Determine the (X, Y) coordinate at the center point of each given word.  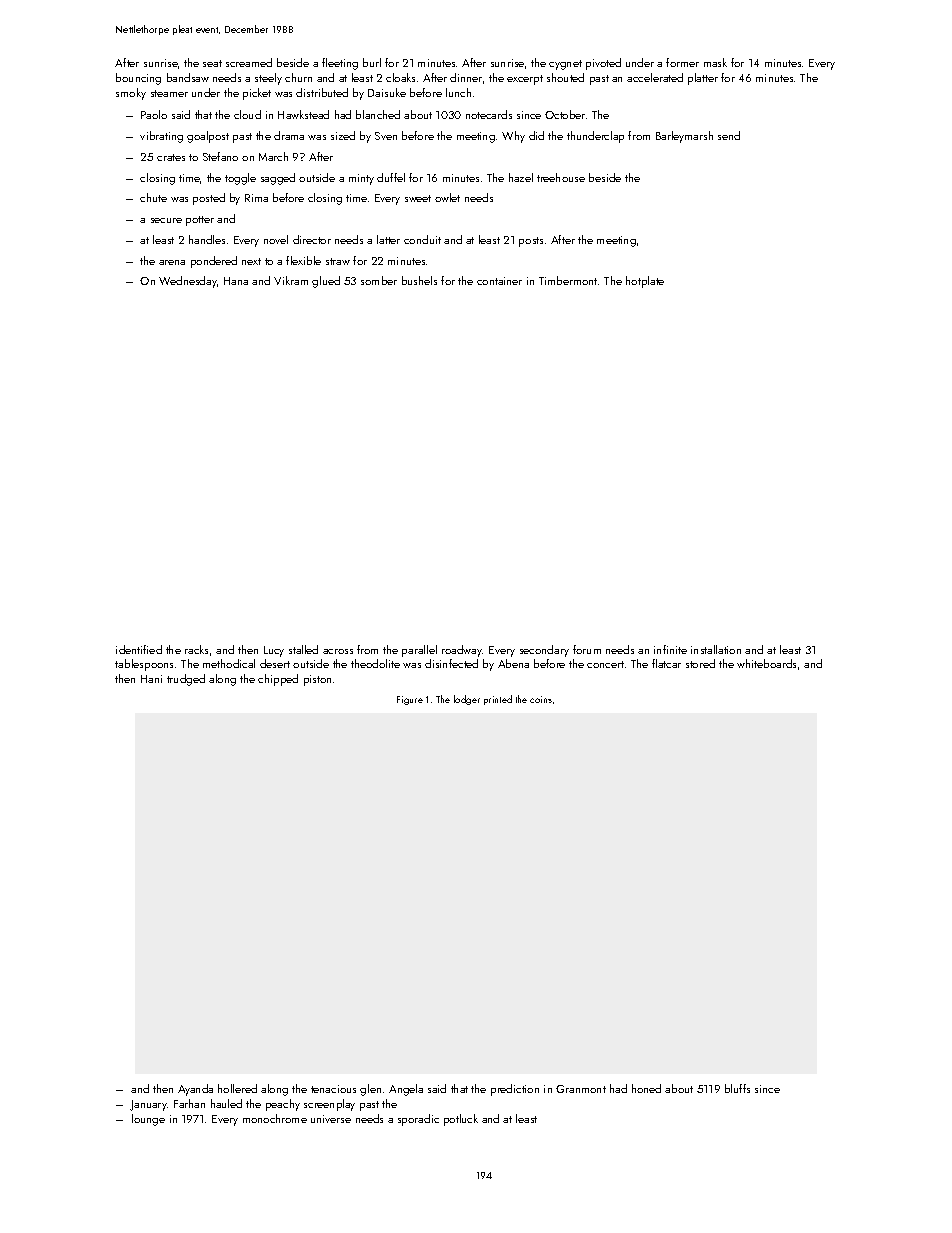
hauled (226, 1103)
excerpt (525, 80)
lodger (467, 700)
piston (317, 680)
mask (715, 62)
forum (587, 649)
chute (153, 197)
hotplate (645, 282)
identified (139, 649)
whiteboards (766, 663)
